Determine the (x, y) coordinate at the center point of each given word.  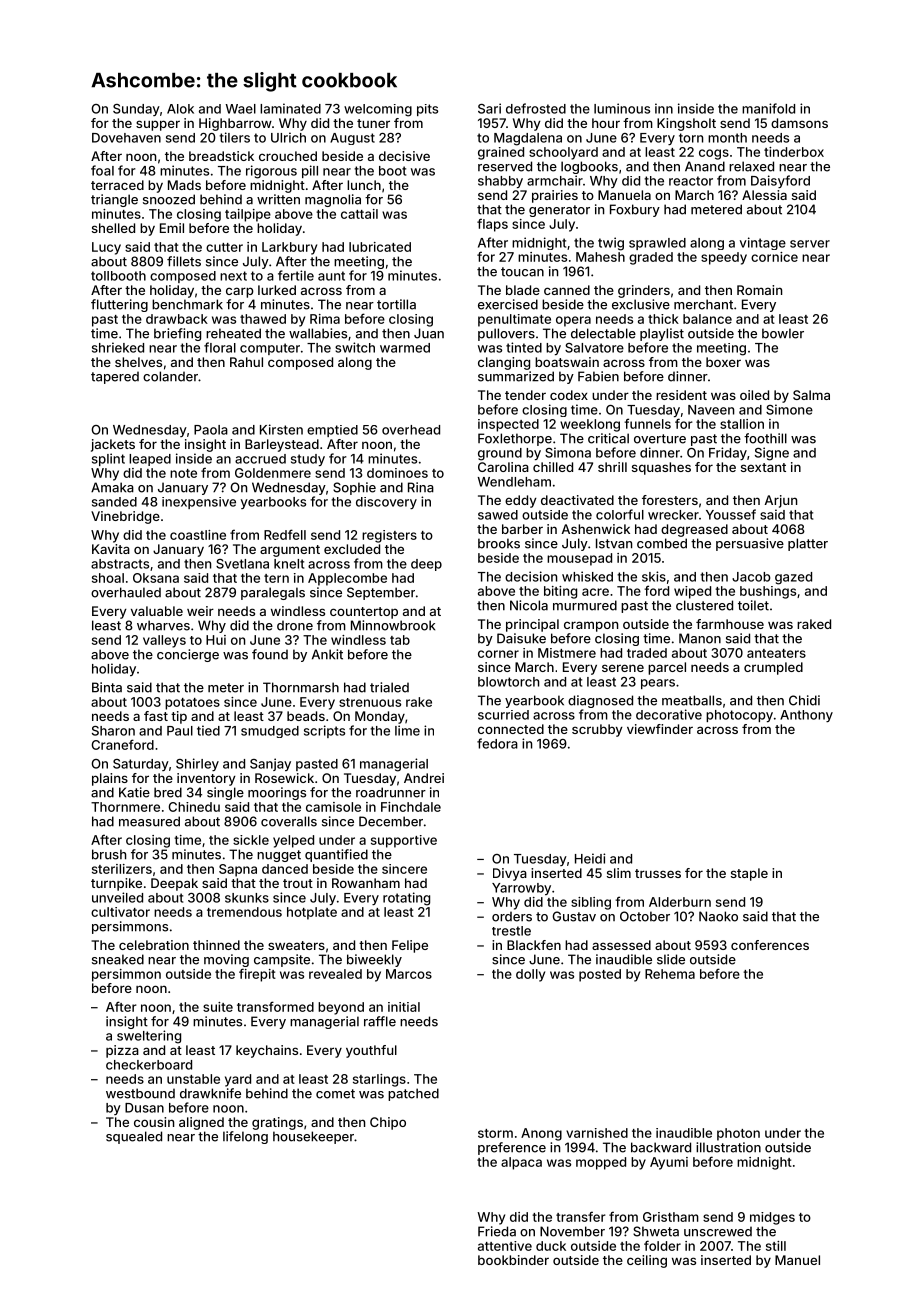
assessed (621, 945)
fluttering (119, 305)
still (776, 1246)
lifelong (245, 1137)
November (572, 1231)
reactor (691, 181)
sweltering (149, 1037)
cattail (359, 214)
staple (749, 874)
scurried (503, 715)
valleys (164, 641)
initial (404, 1007)
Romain (759, 290)
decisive (404, 156)
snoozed (169, 199)
